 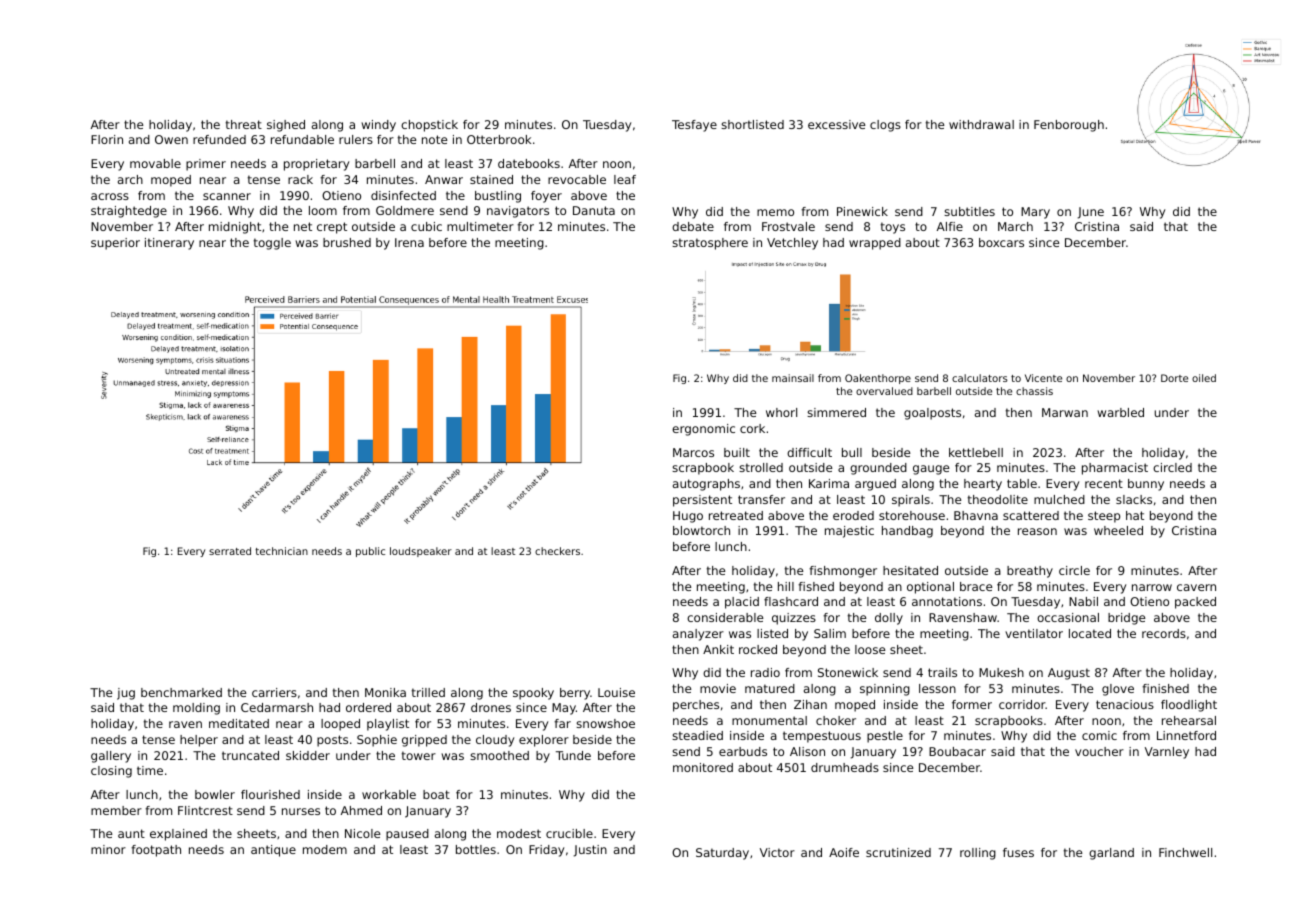 What do you see at coordinates (725, 617) in the screenshot?
I see `considerable` at bounding box center [725, 617].
